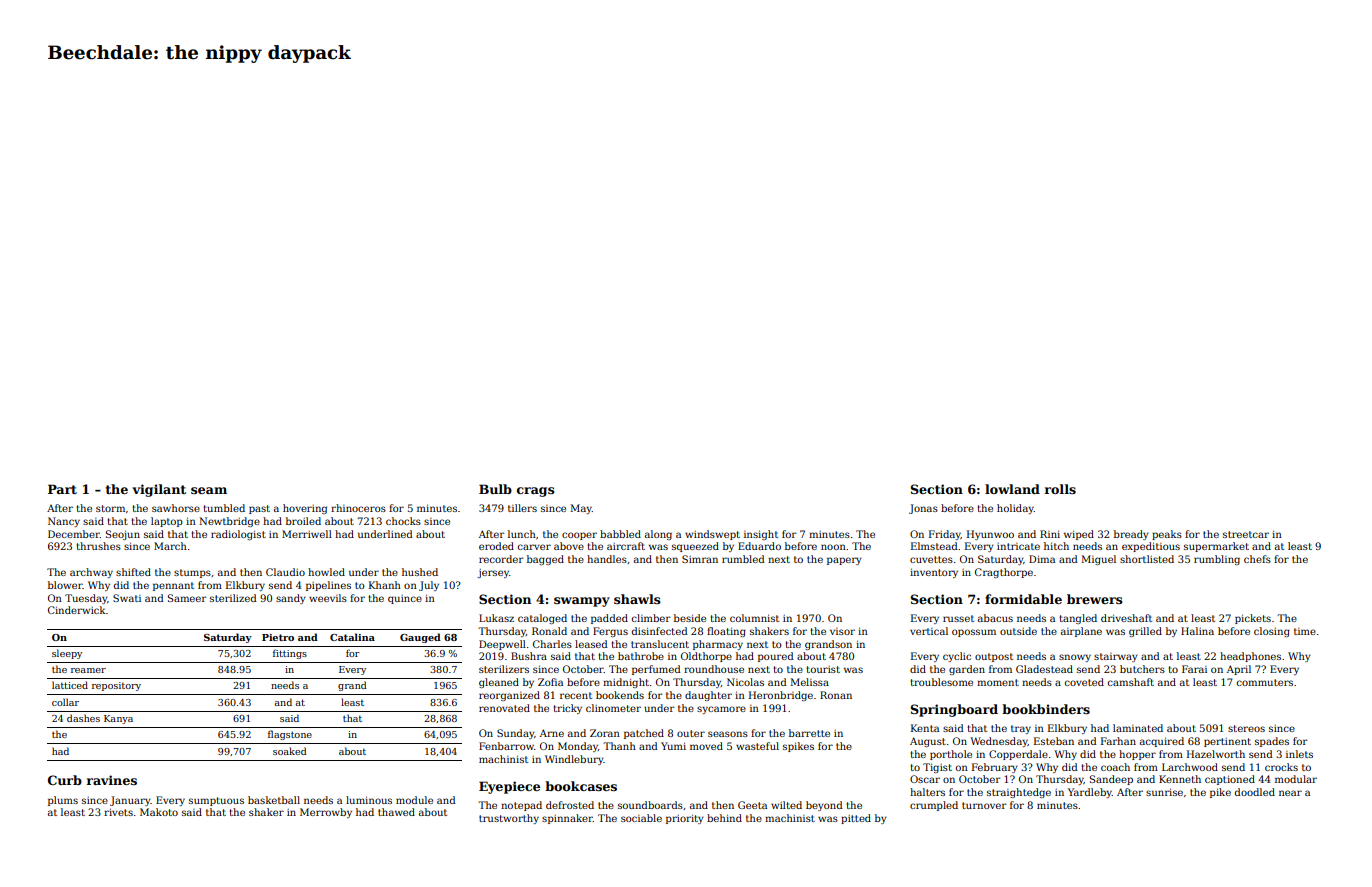 The width and height of the document is (1372, 887). I want to click on crags, so click(536, 492).
